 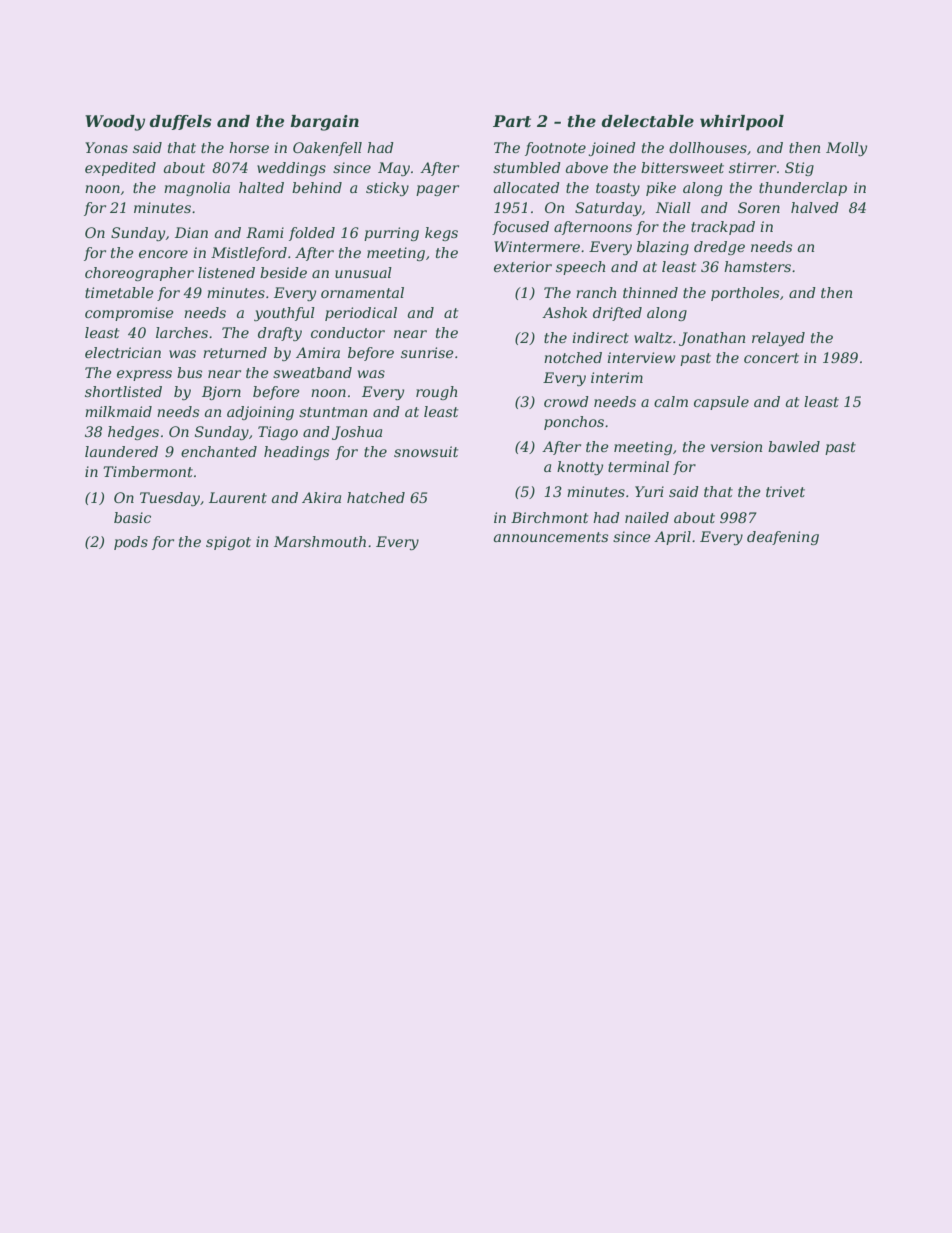 What do you see at coordinates (123, 352) in the image?
I see `electrician` at bounding box center [123, 352].
